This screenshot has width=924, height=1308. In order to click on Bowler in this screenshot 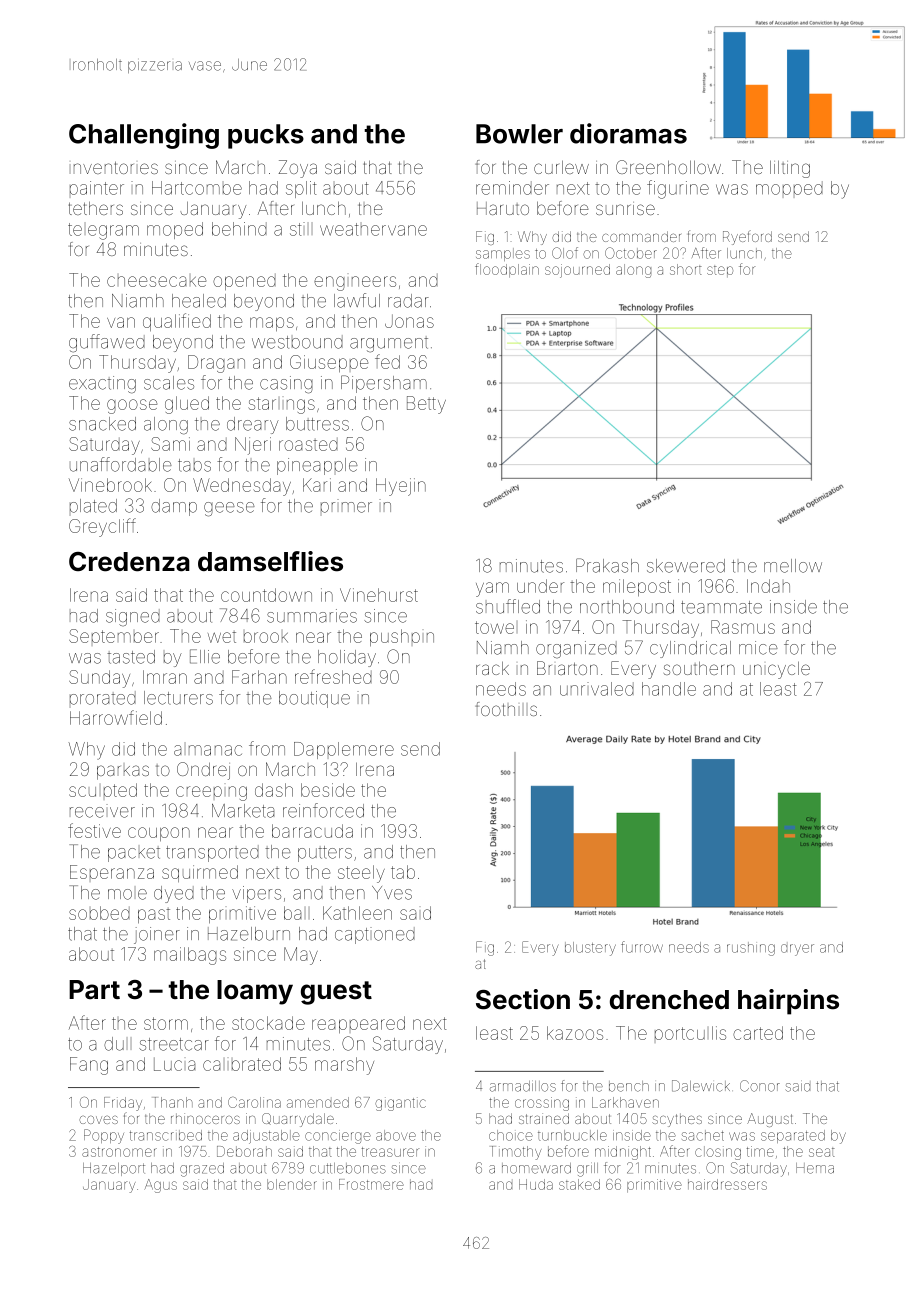, I will do `click(519, 134)`.
